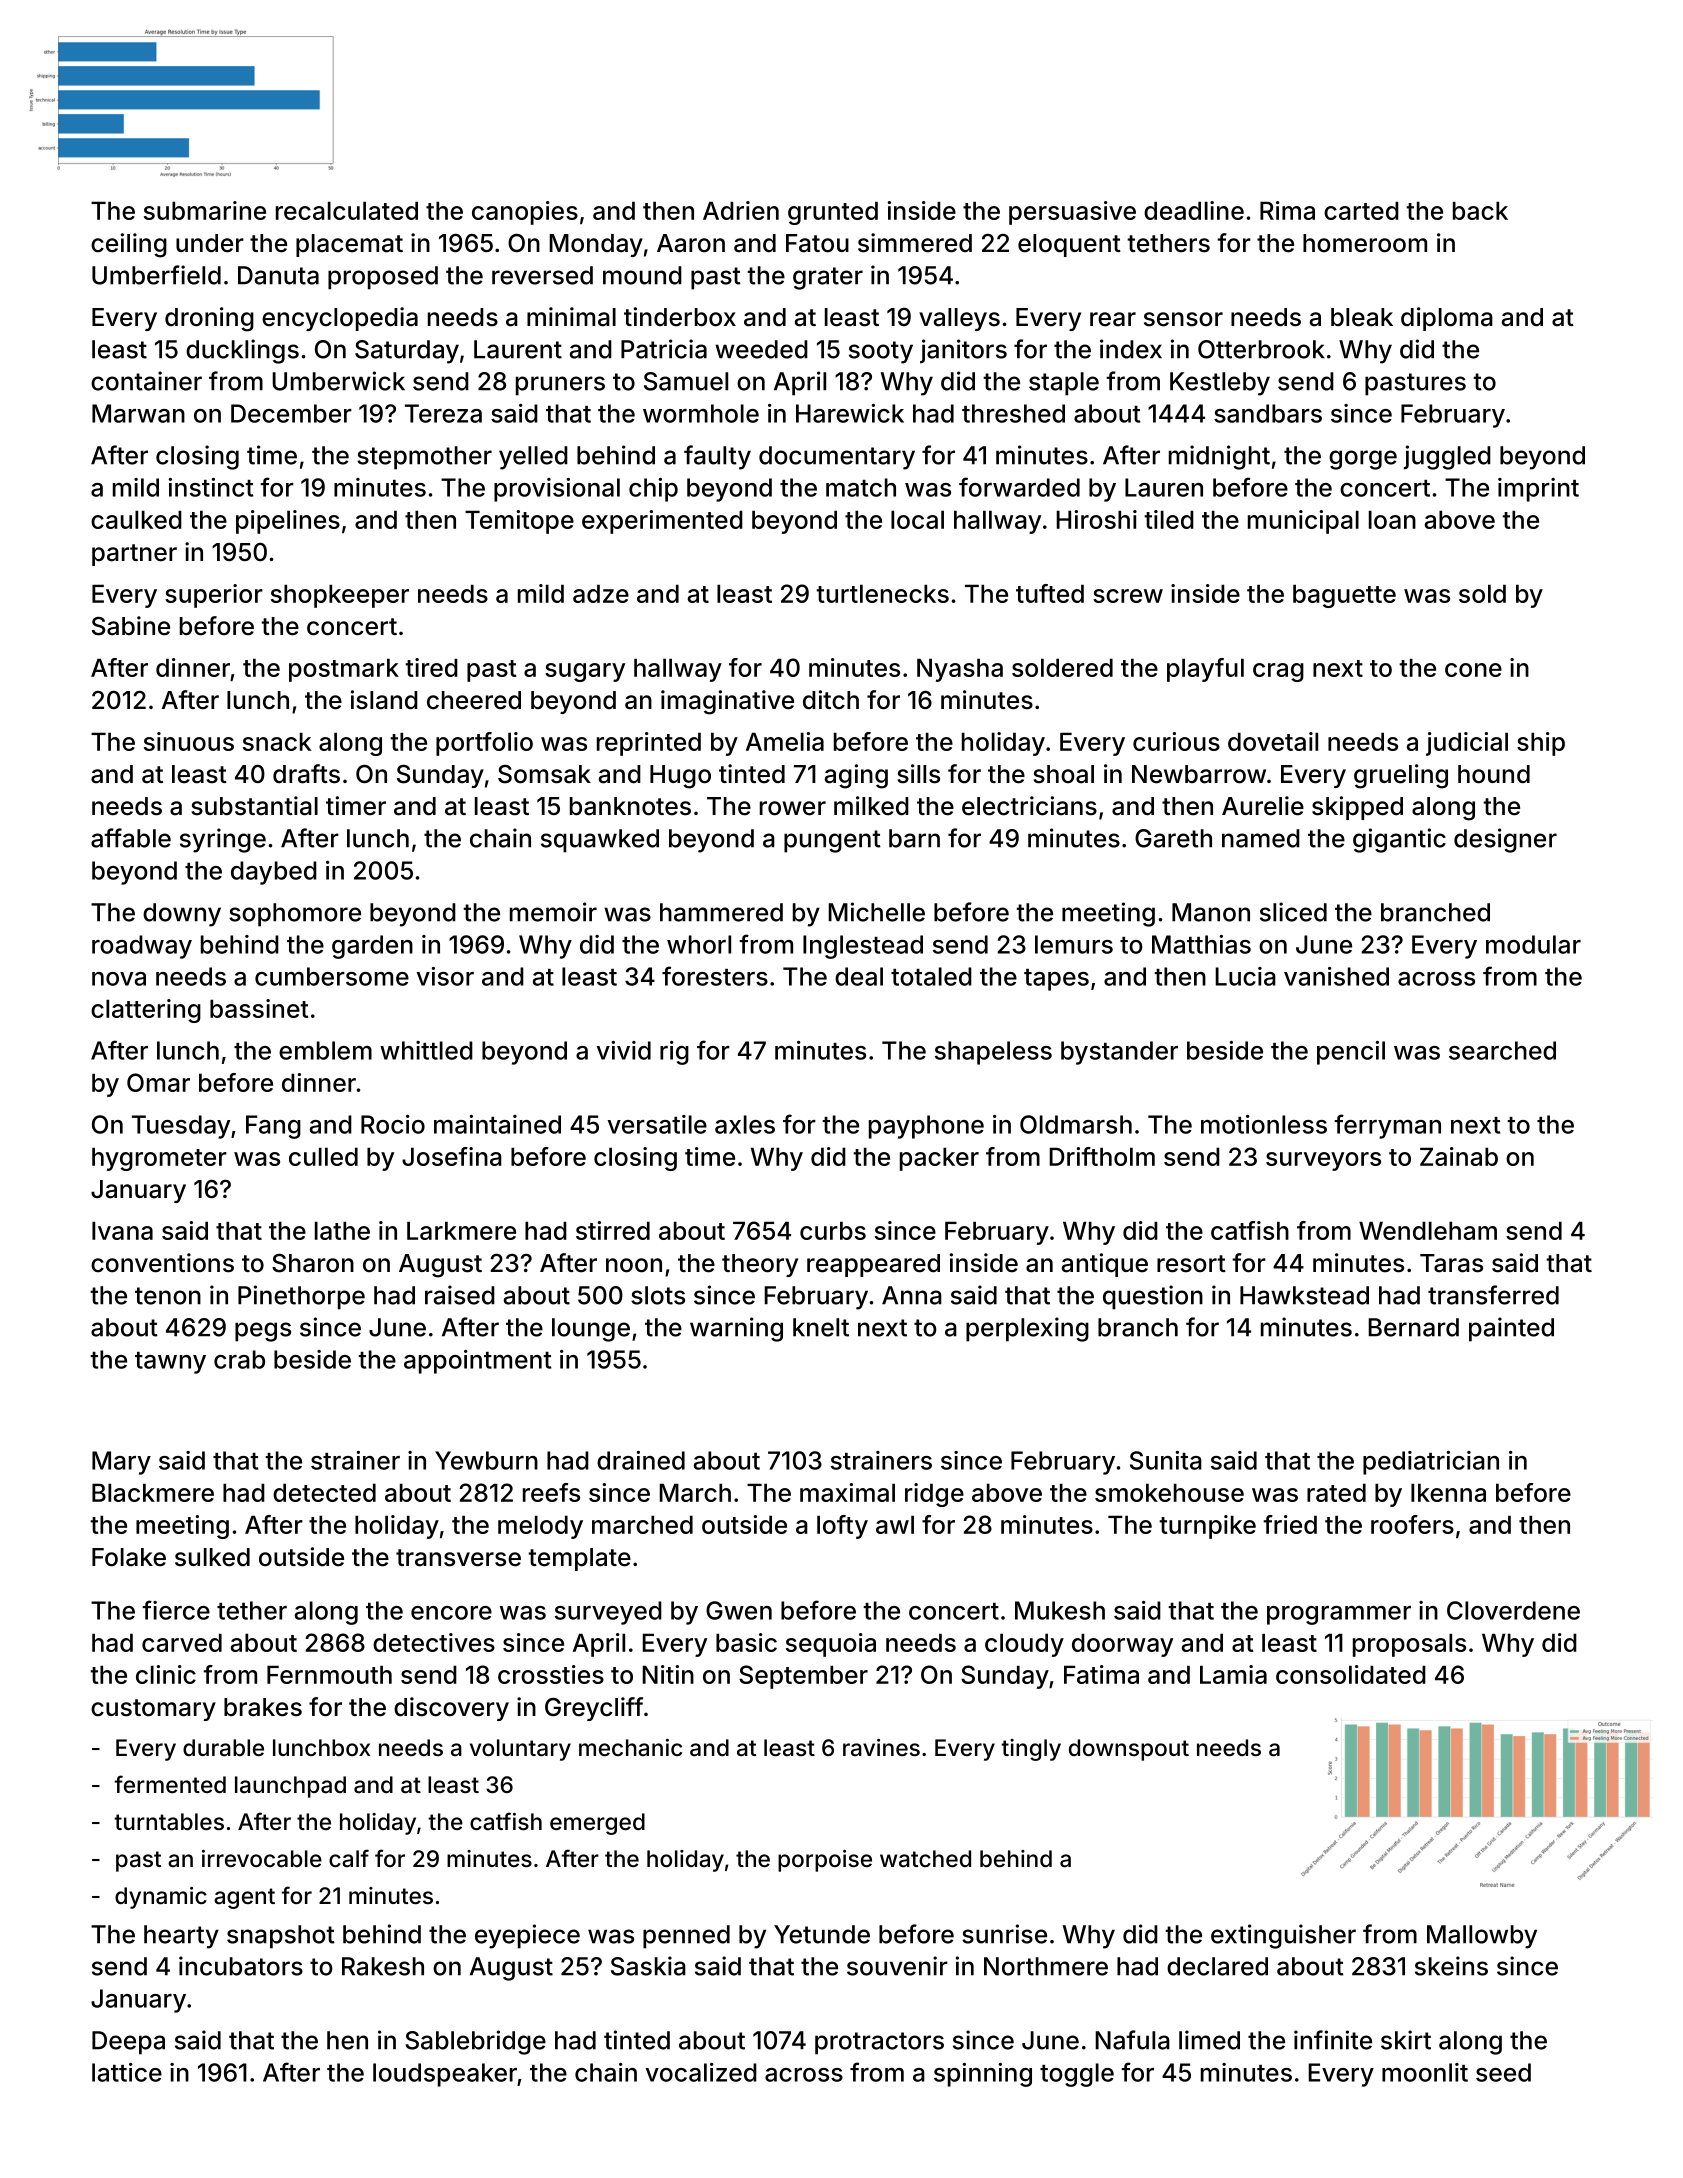 This image has width=1683, height=2178. I want to click on Michelle, so click(876, 912).
